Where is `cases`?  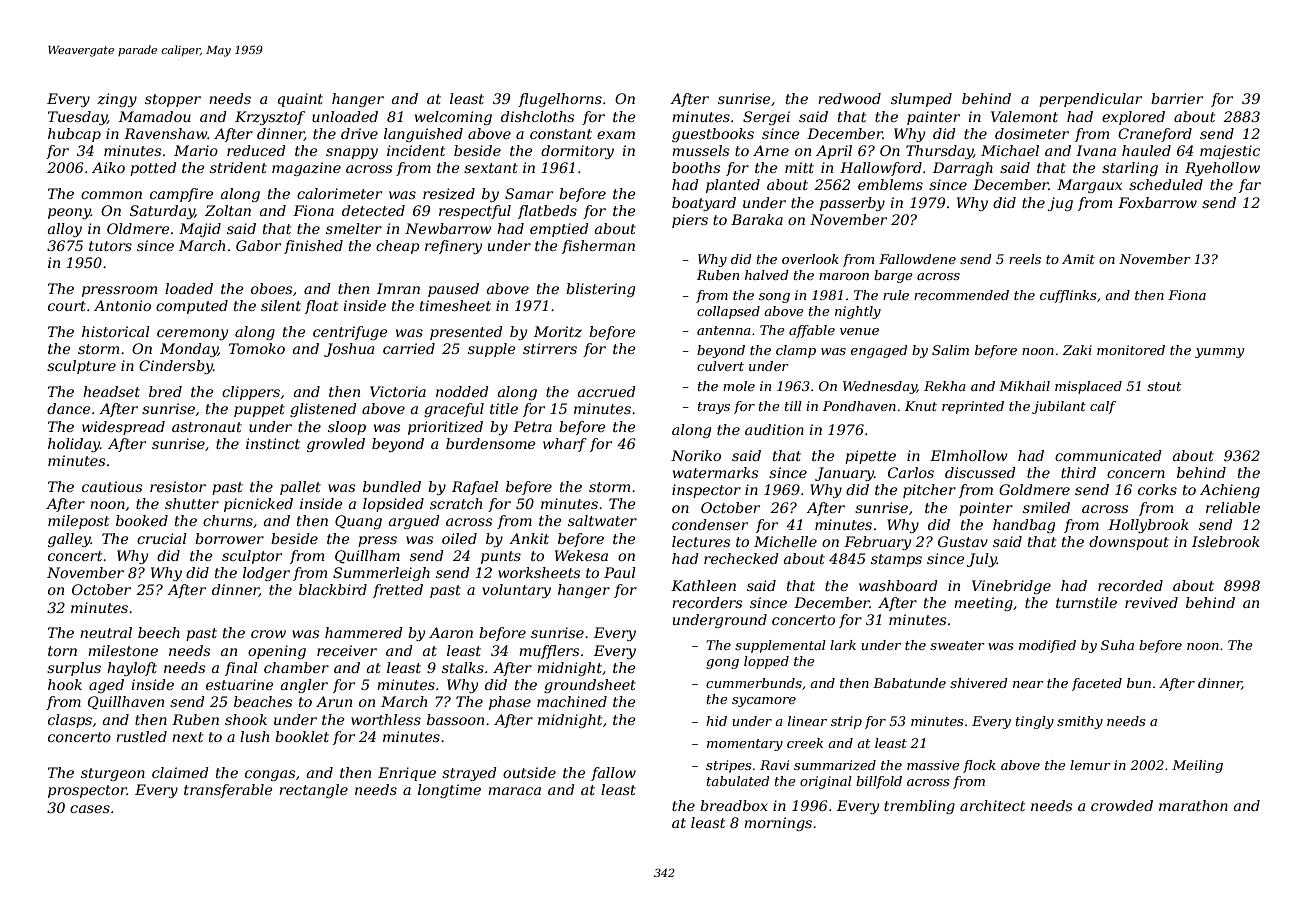
cases is located at coordinates (90, 809).
